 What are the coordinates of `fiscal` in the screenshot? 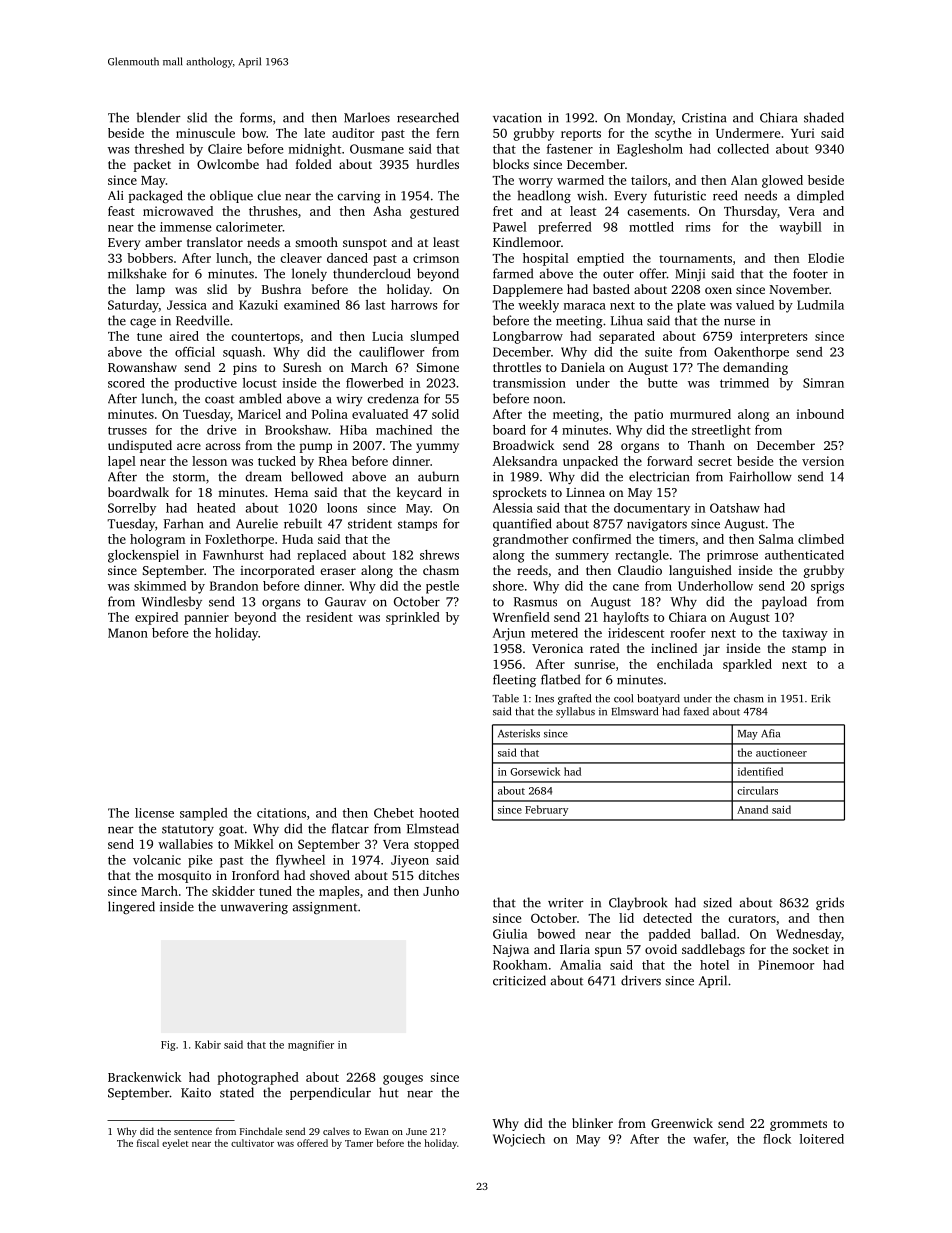 It's located at (148, 1143).
